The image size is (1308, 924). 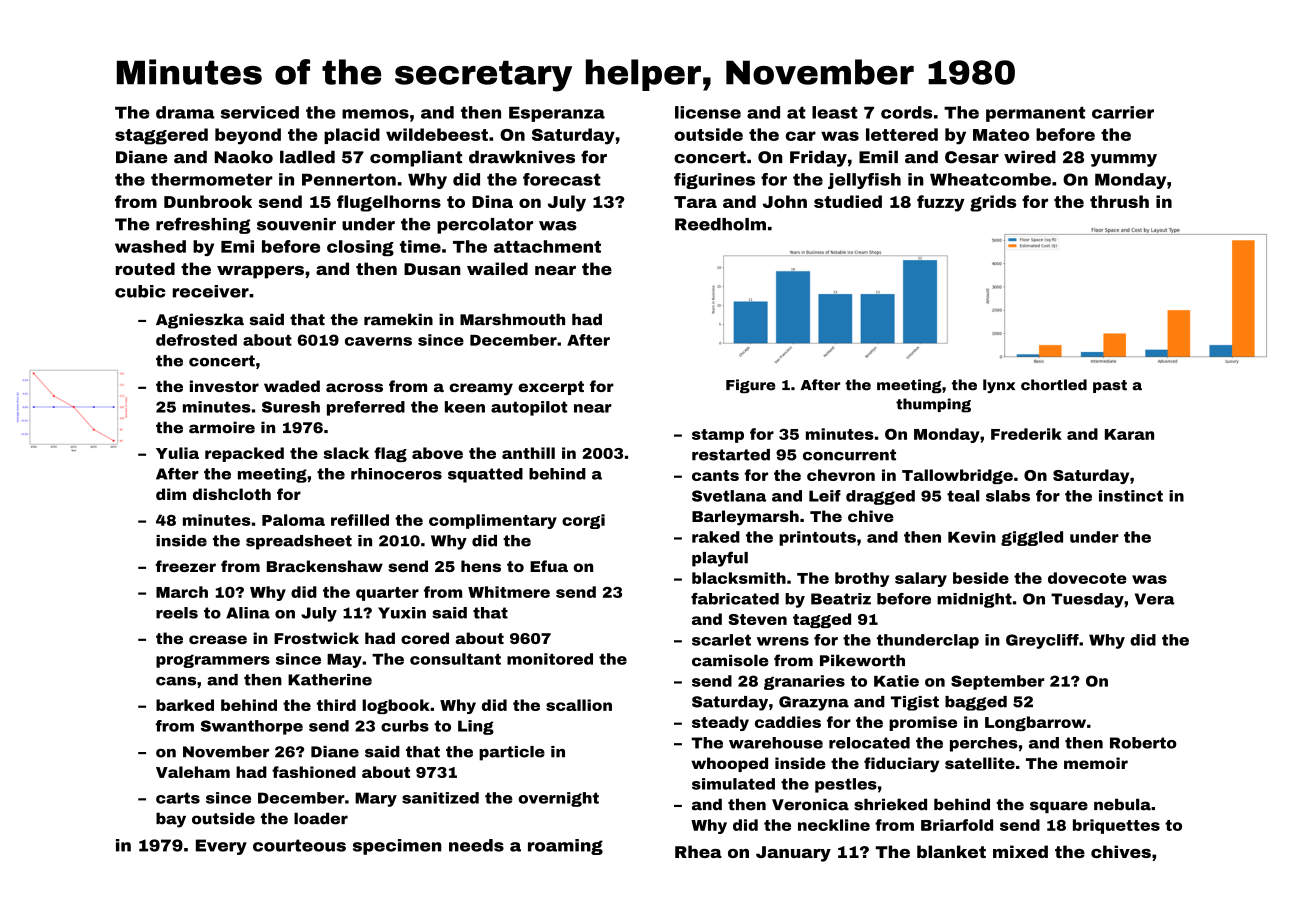 I want to click on Frederik, so click(x=1026, y=434).
